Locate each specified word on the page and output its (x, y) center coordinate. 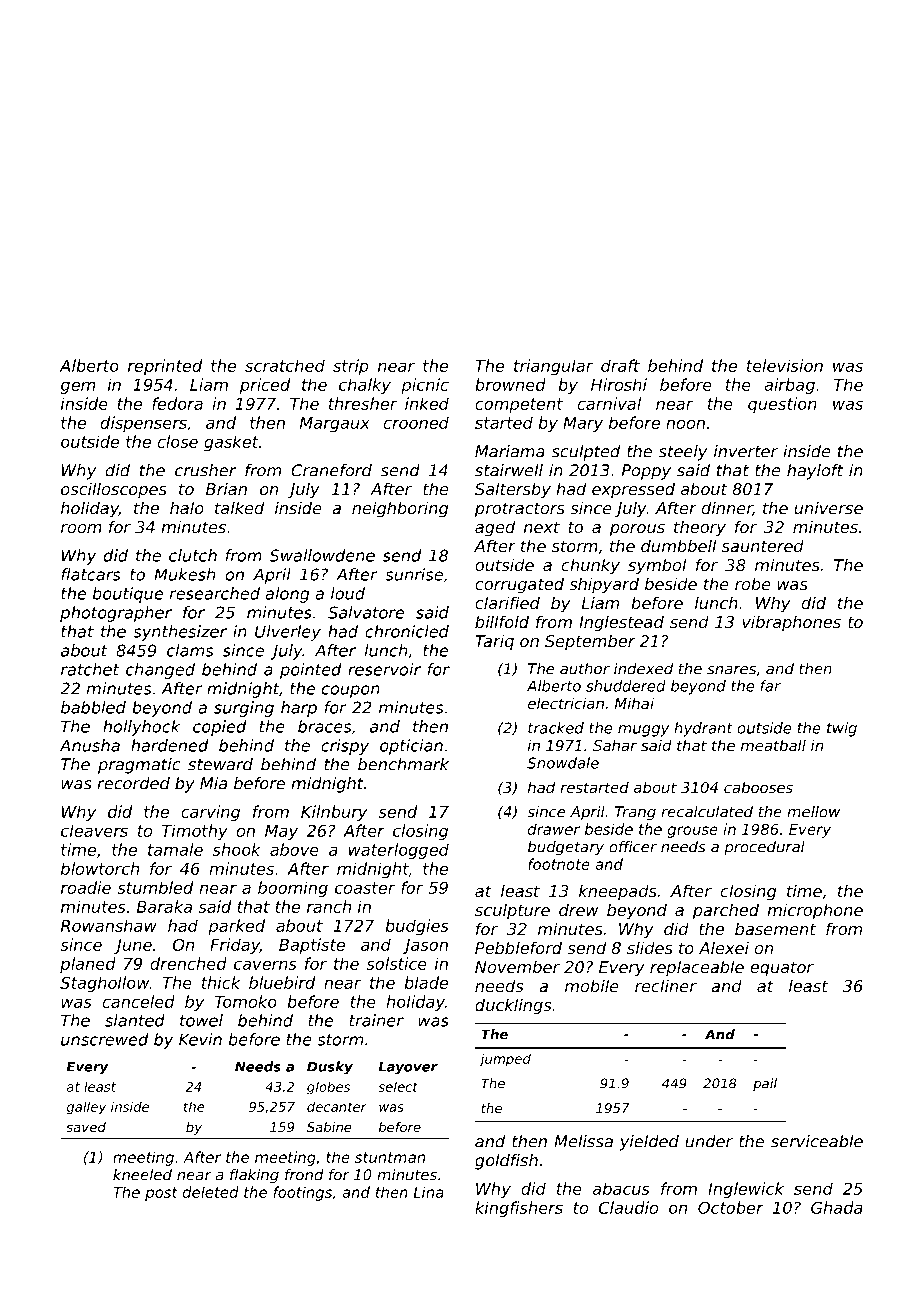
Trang (635, 813)
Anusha (90, 745)
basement (775, 928)
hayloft (815, 472)
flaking (254, 1176)
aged (495, 528)
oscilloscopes (114, 490)
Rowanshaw (109, 925)
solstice (396, 963)
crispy (345, 747)
